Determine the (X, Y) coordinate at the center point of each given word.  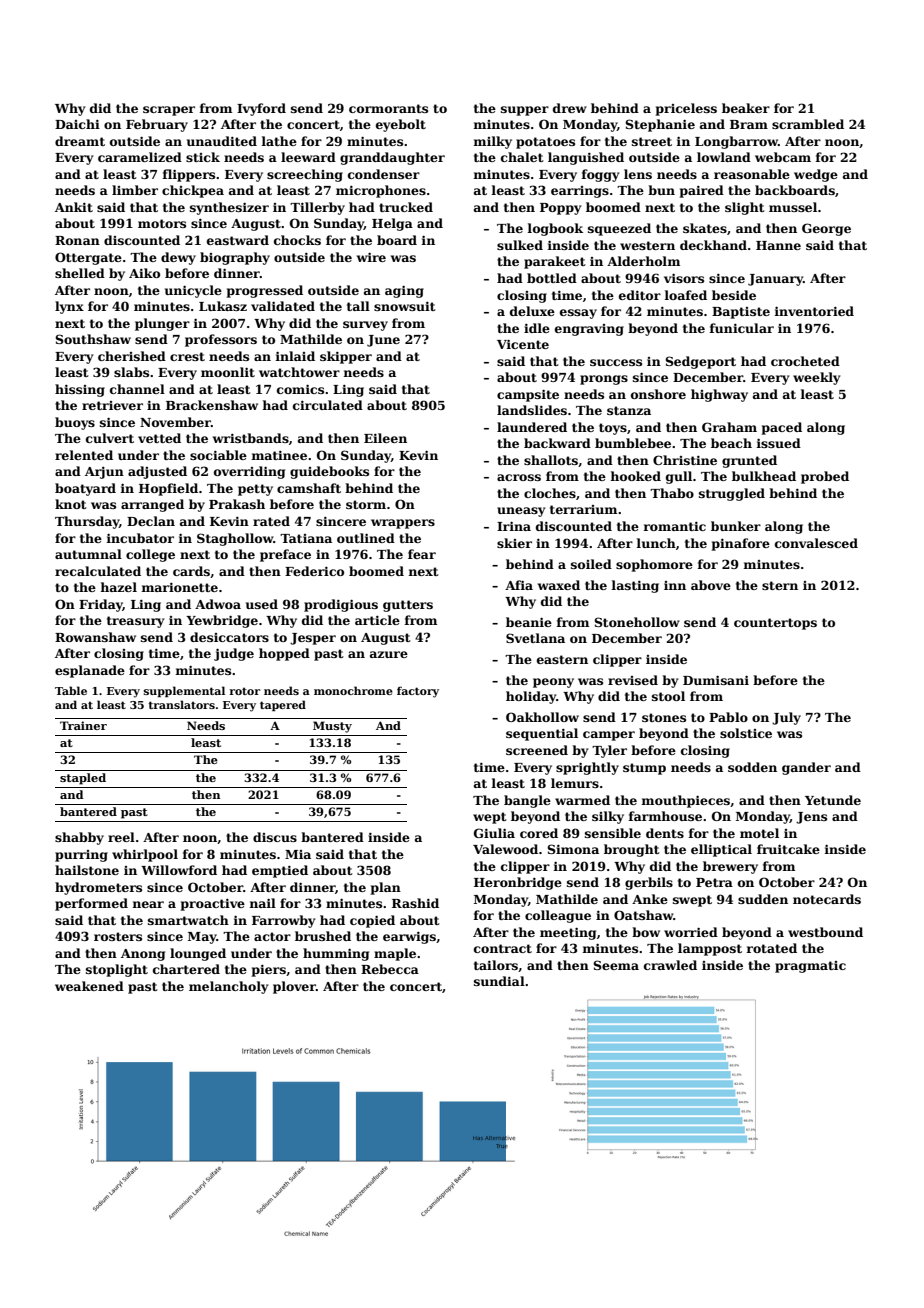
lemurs (575, 783)
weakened (89, 986)
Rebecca (390, 969)
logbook (555, 229)
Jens (811, 818)
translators (181, 704)
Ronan (77, 240)
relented (84, 455)
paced (782, 428)
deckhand (713, 245)
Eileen (385, 438)
